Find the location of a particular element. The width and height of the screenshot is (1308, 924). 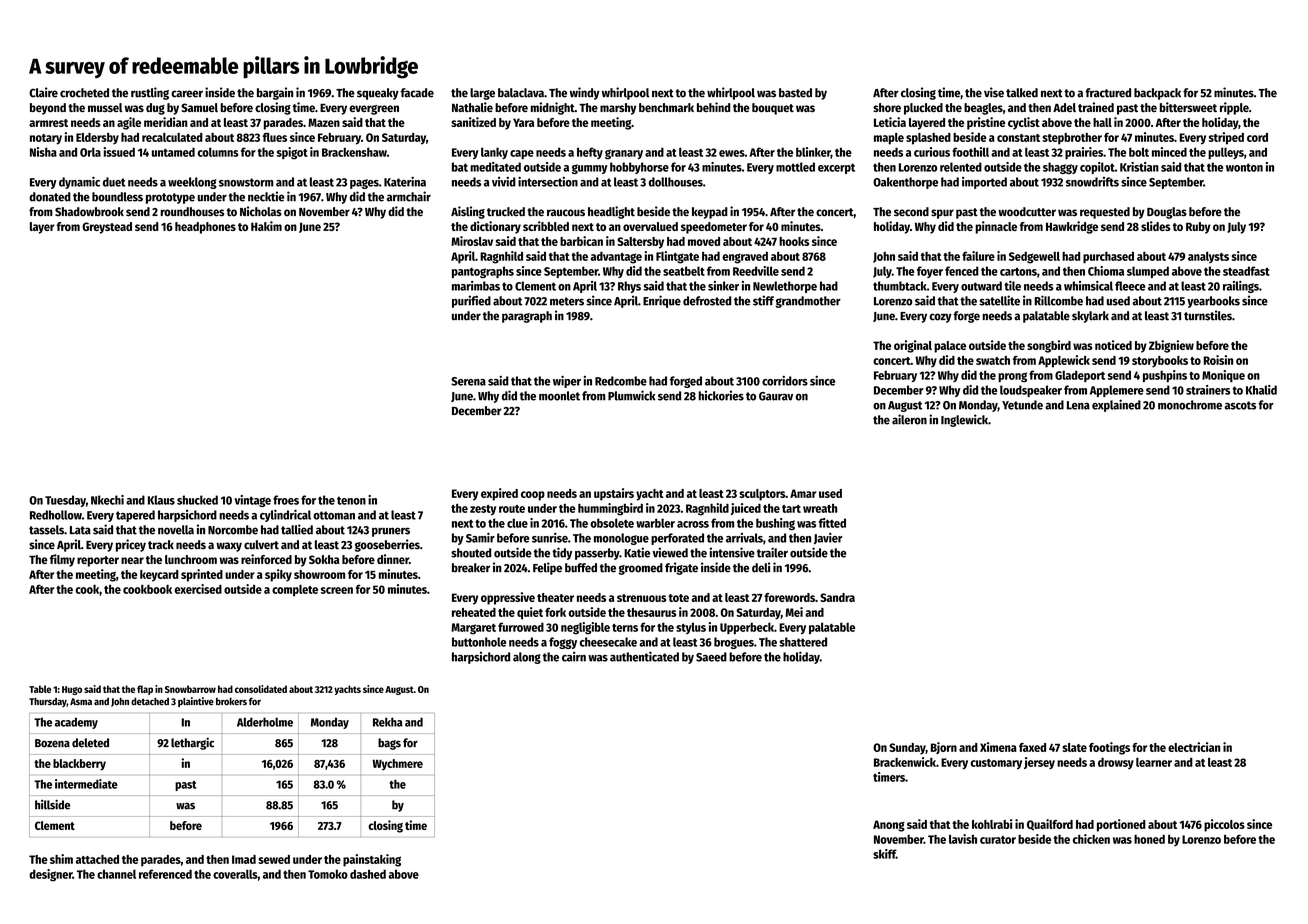

Nkechi is located at coordinates (107, 500).
